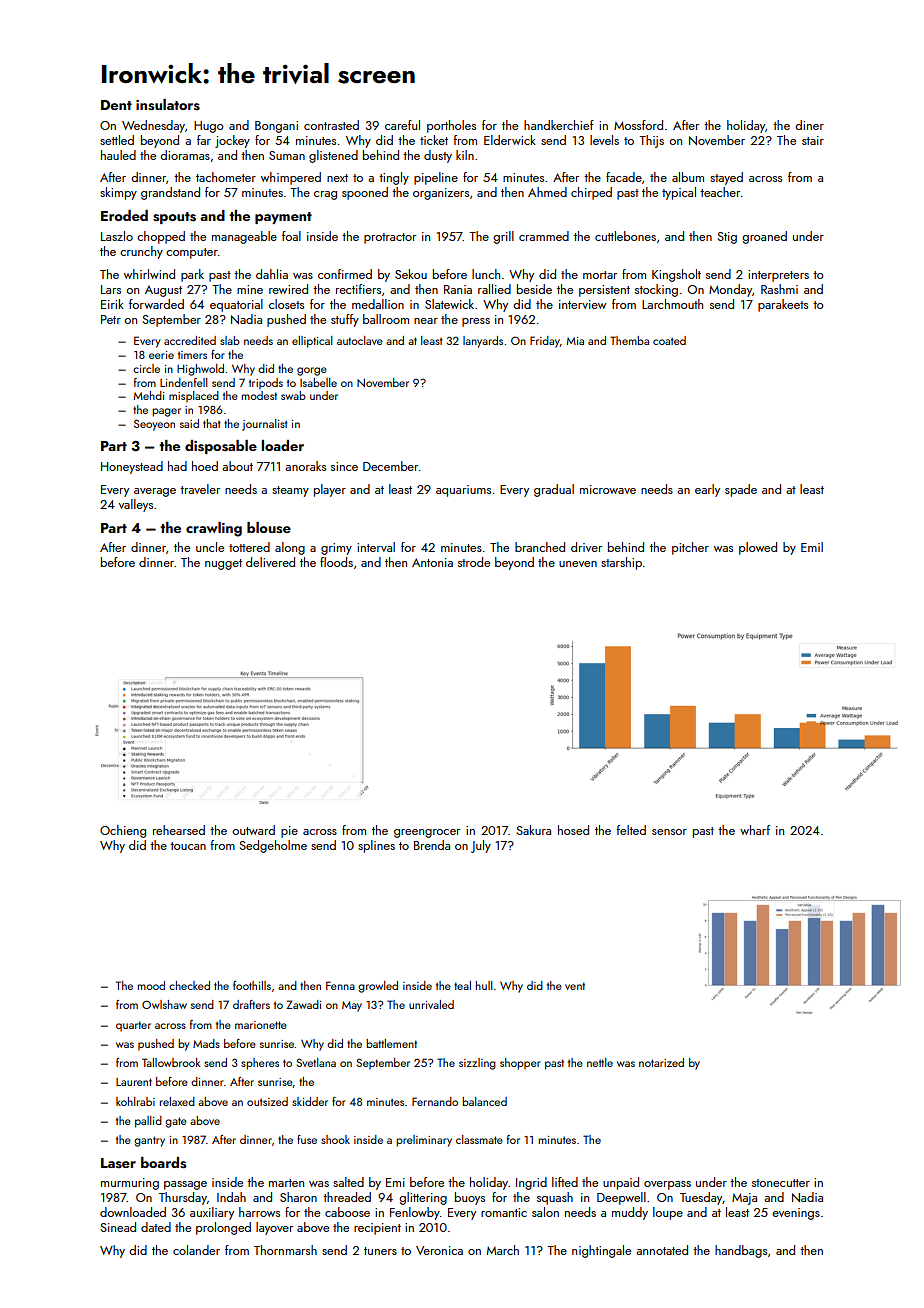 The image size is (924, 1308). Describe the element at coordinates (638, 125) in the screenshot. I see `Mossford` at that location.
